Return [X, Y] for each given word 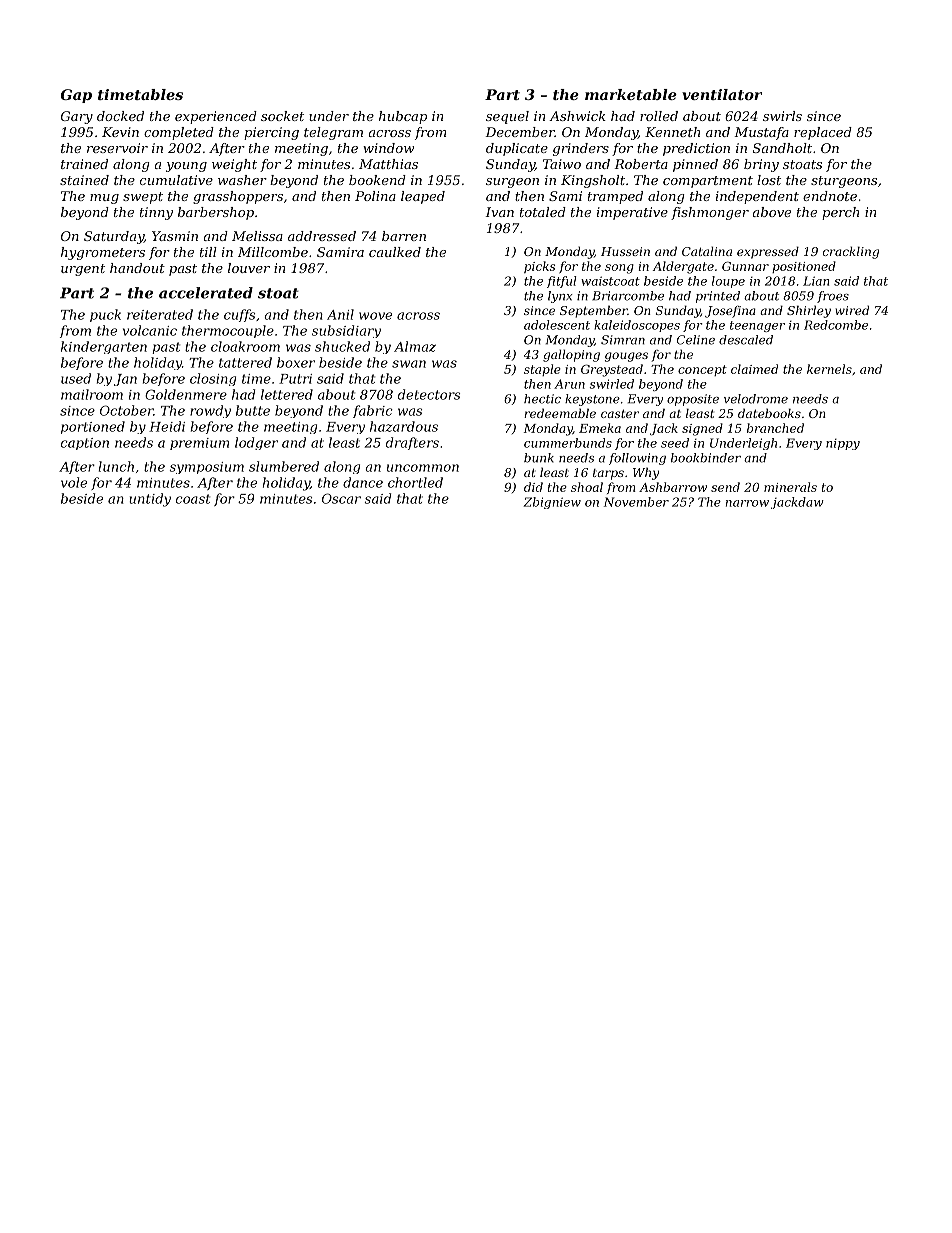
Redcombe [836, 325]
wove [375, 316]
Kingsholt [593, 181]
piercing [271, 133]
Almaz [415, 346]
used [76, 378]
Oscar [341, 498]
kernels [829, 369]
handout [137, 268]
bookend [377, 180]
